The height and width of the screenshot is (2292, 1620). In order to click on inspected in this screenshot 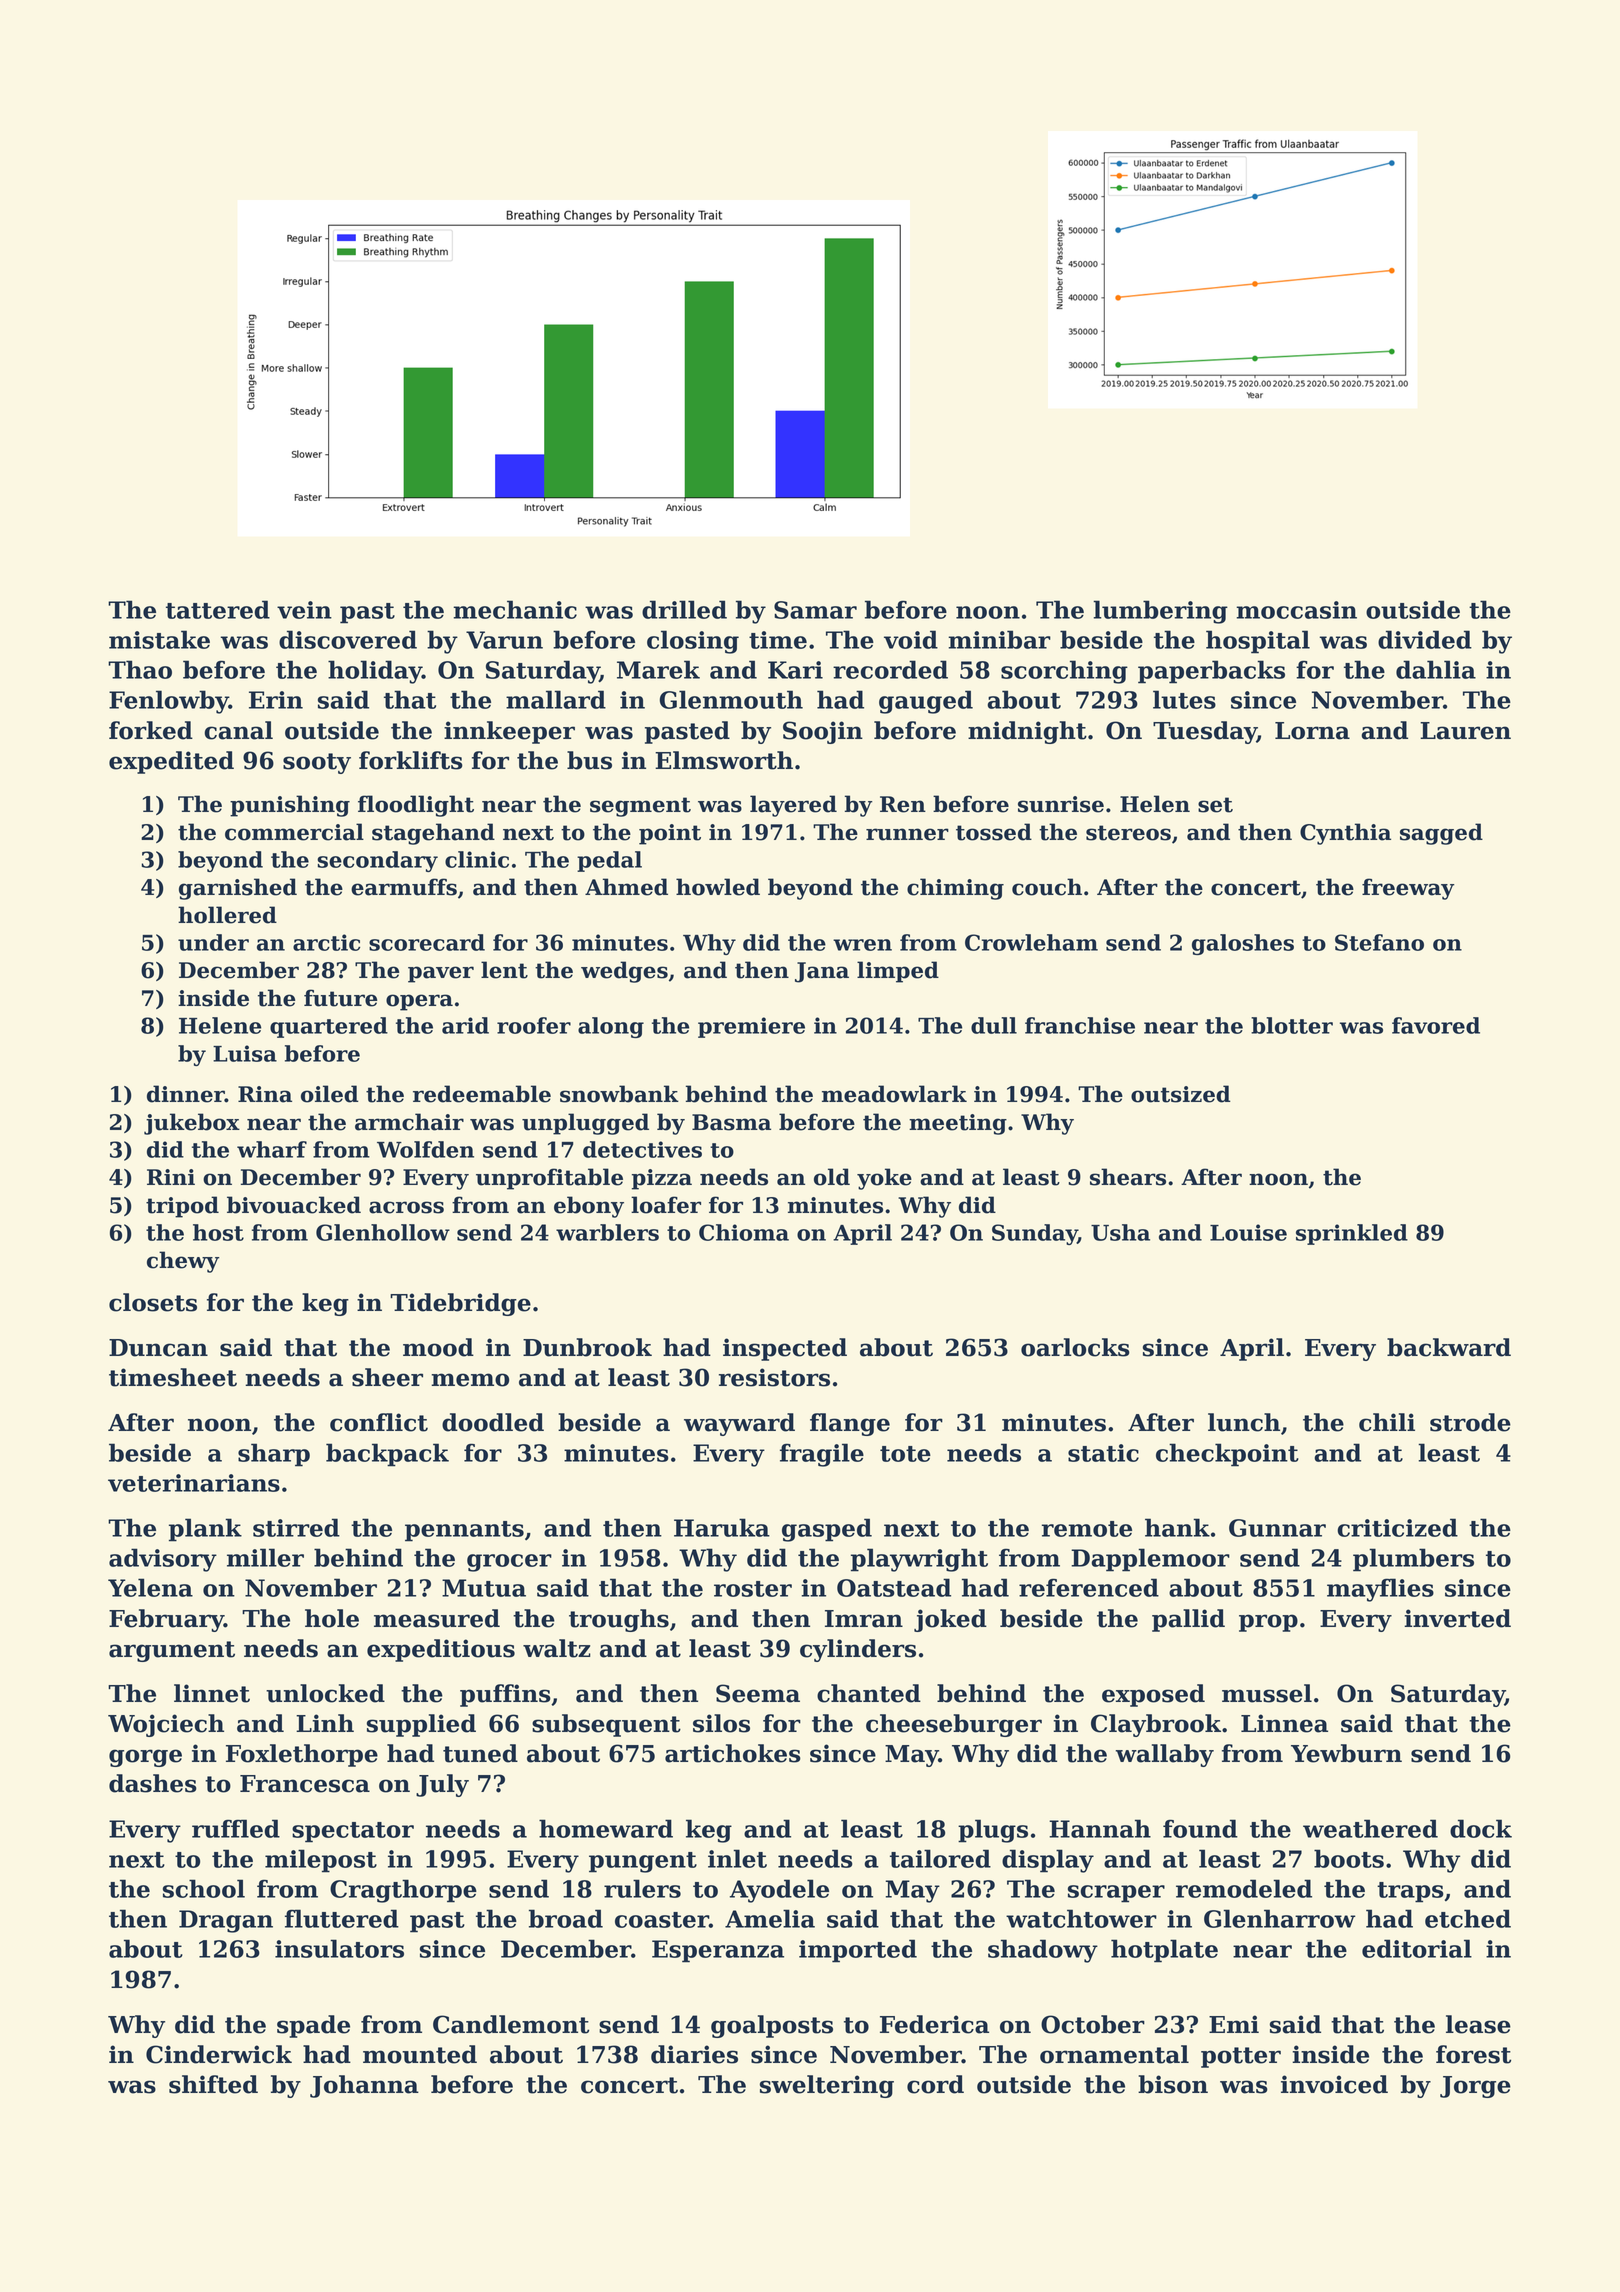, I will do `click(785, 1349)`.
